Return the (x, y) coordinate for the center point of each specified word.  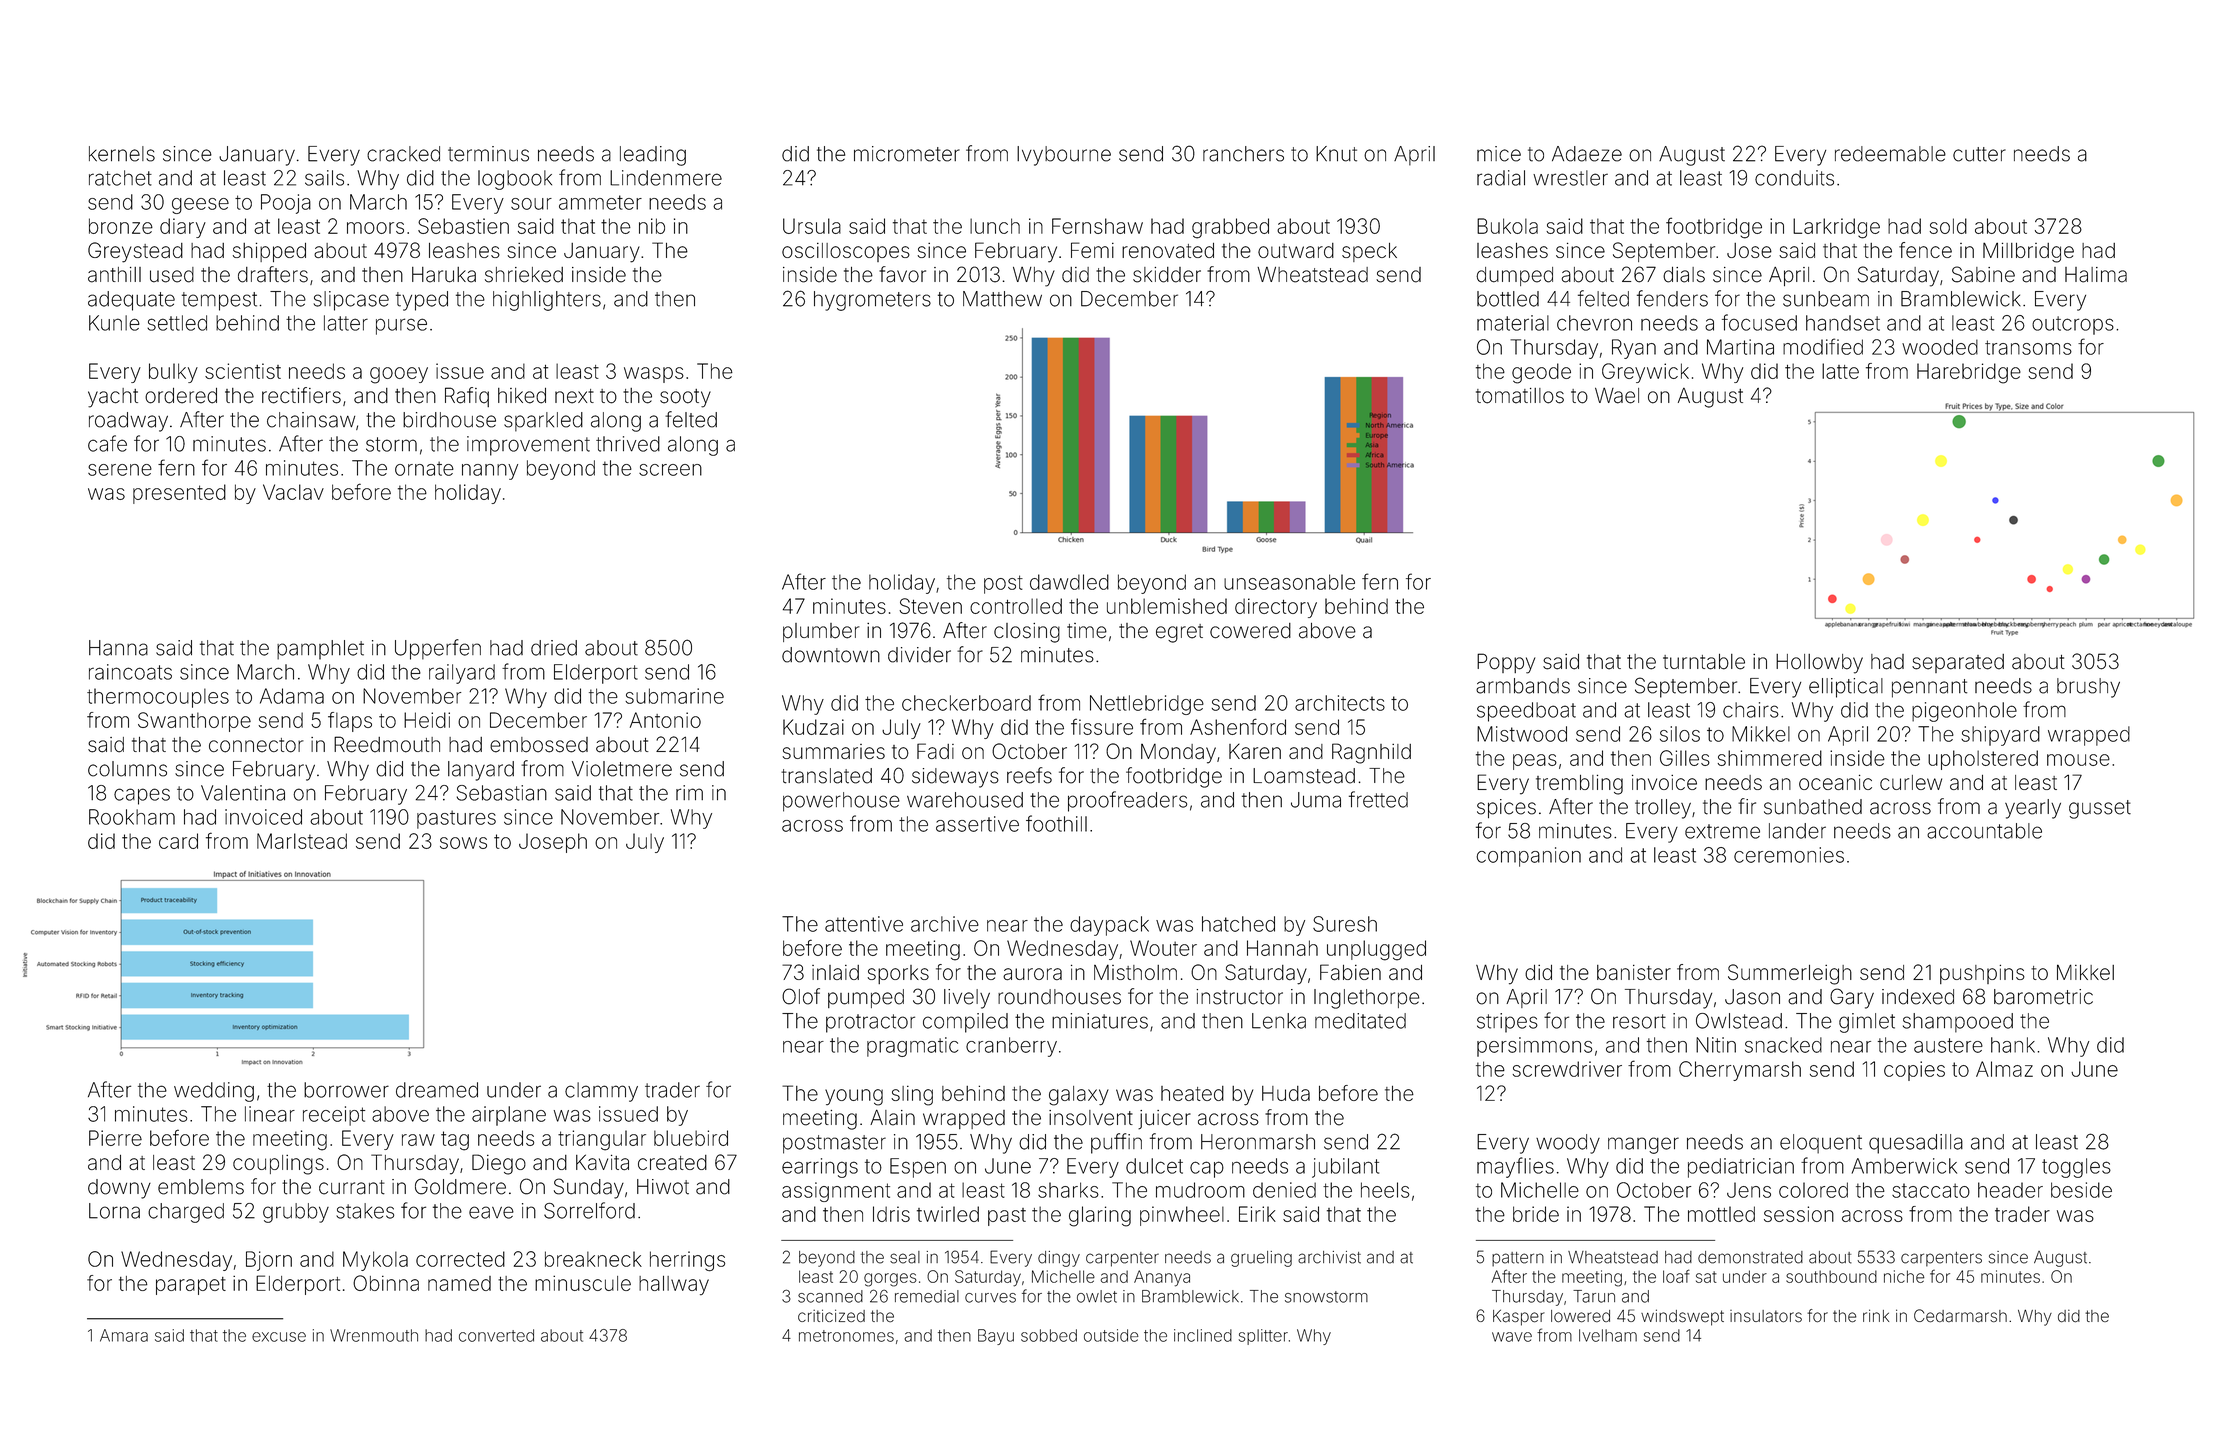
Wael (1617, 395)
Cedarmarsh (1960, 1316)
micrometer (907, 154)
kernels (122, 154)
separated (1958, 663)
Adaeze (1587, 154)
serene (120, 470)
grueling (1261, 1259)
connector (256, 745)
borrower (346, 1090)
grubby (296, 1213)
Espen (918, 1168)
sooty (685, 398)
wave (1512, 1337)
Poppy (1506, 663)
